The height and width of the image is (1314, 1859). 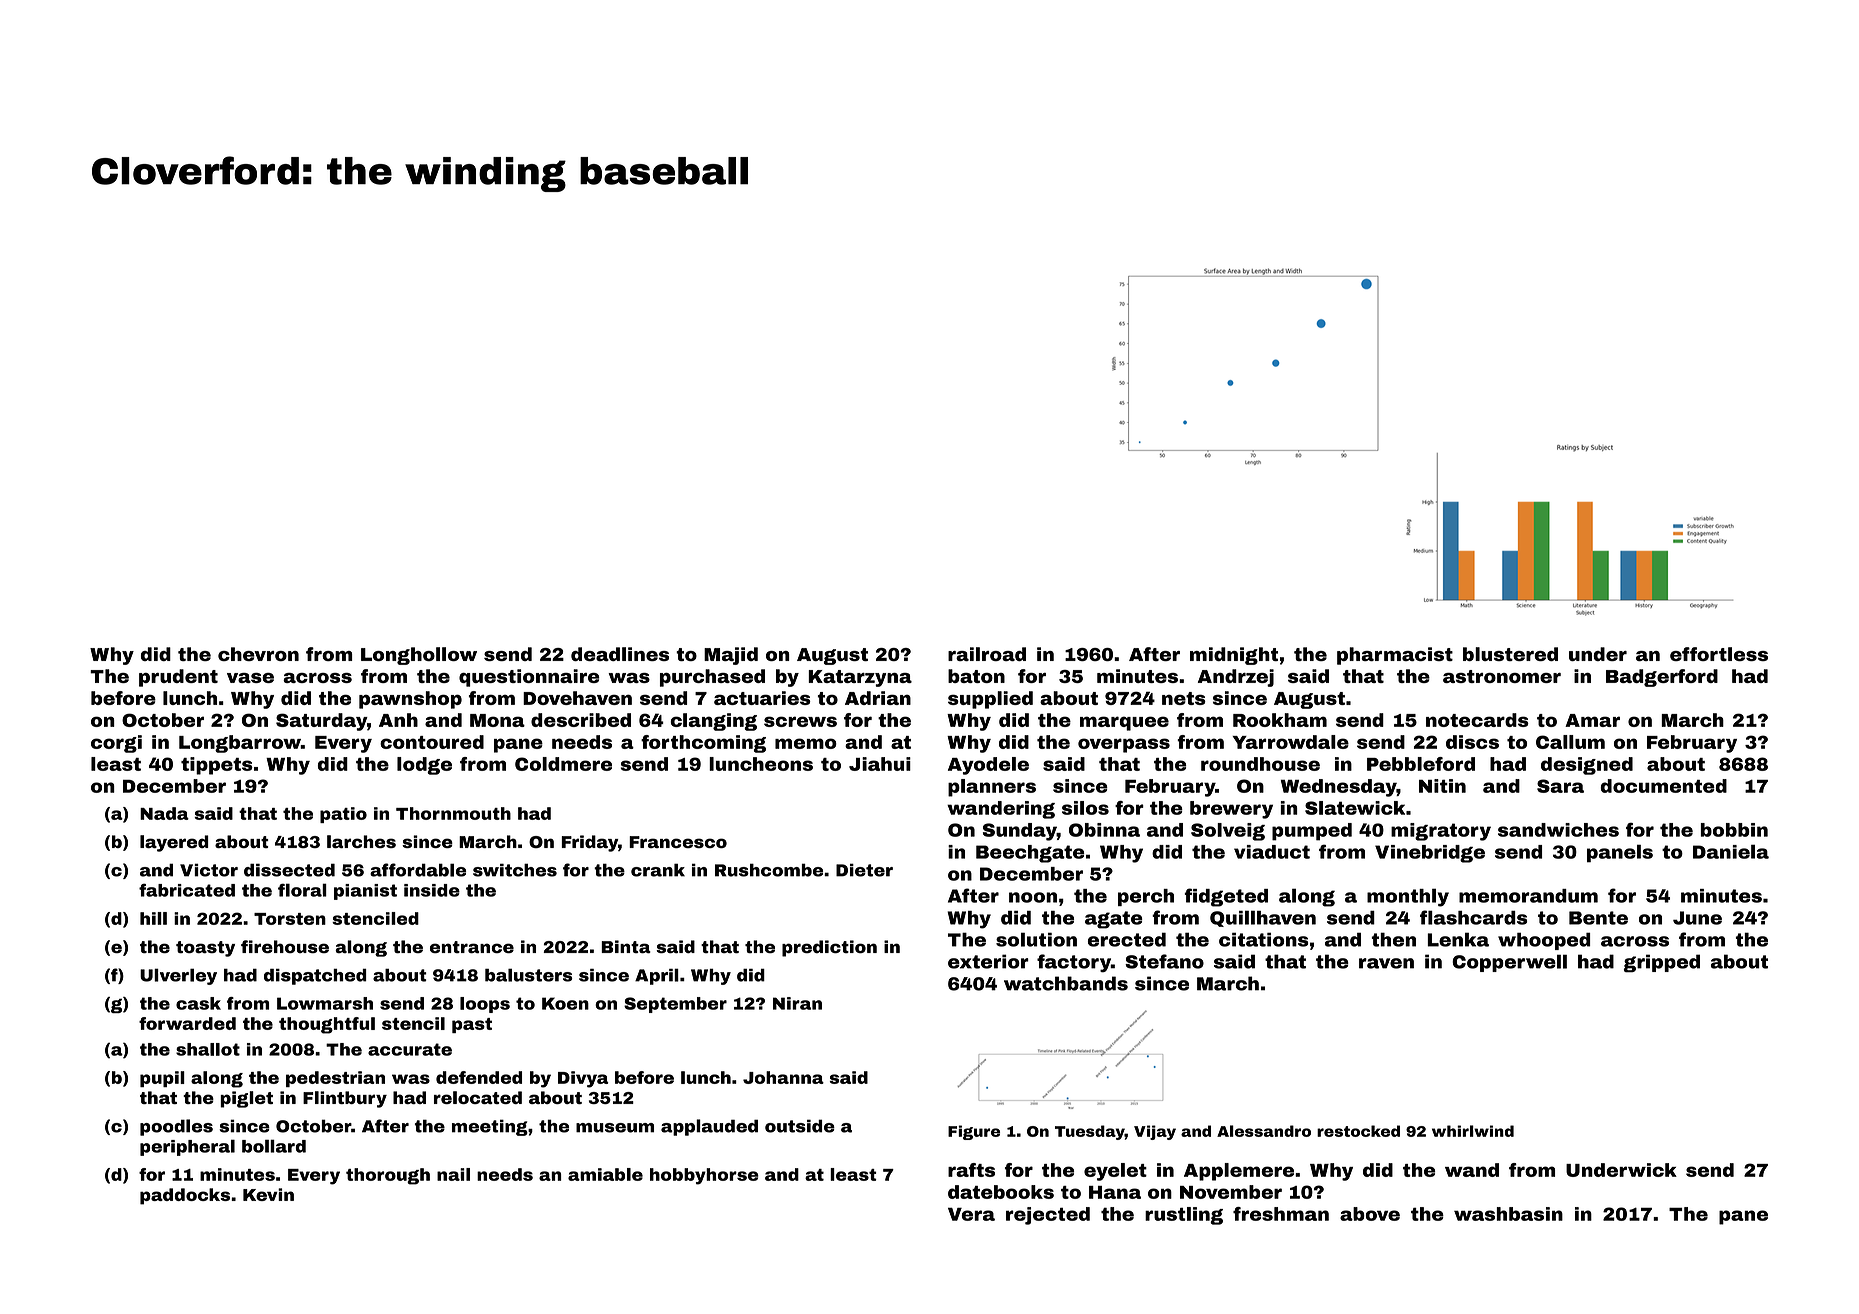 I want to click on Anh, so click(x=398, y=720).
